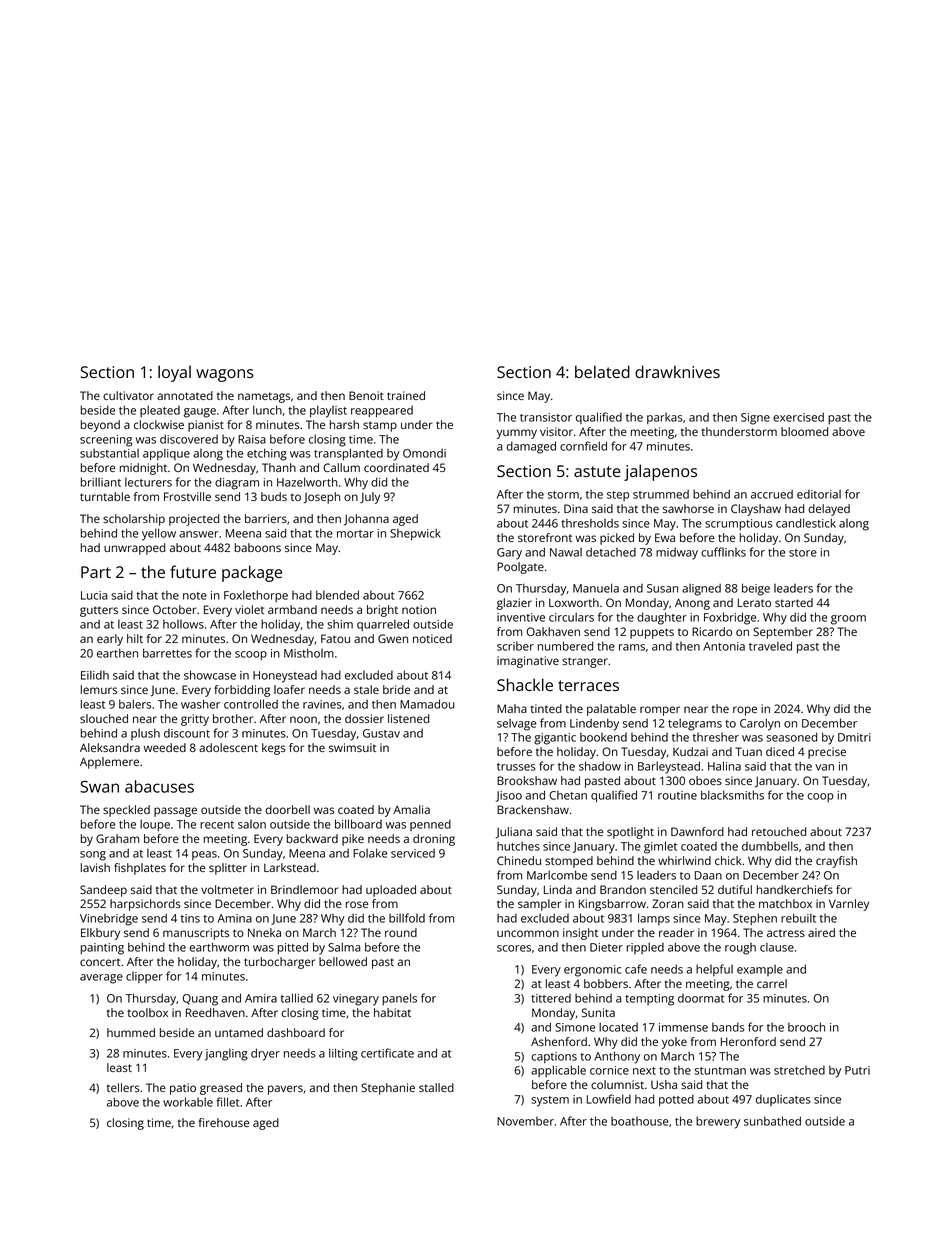 Image resolution: width=952 pixels, height=1233 pixels. What do you see at coordinates (370, 498) in the page?
I see `July` at bounding box center [370, 498].
